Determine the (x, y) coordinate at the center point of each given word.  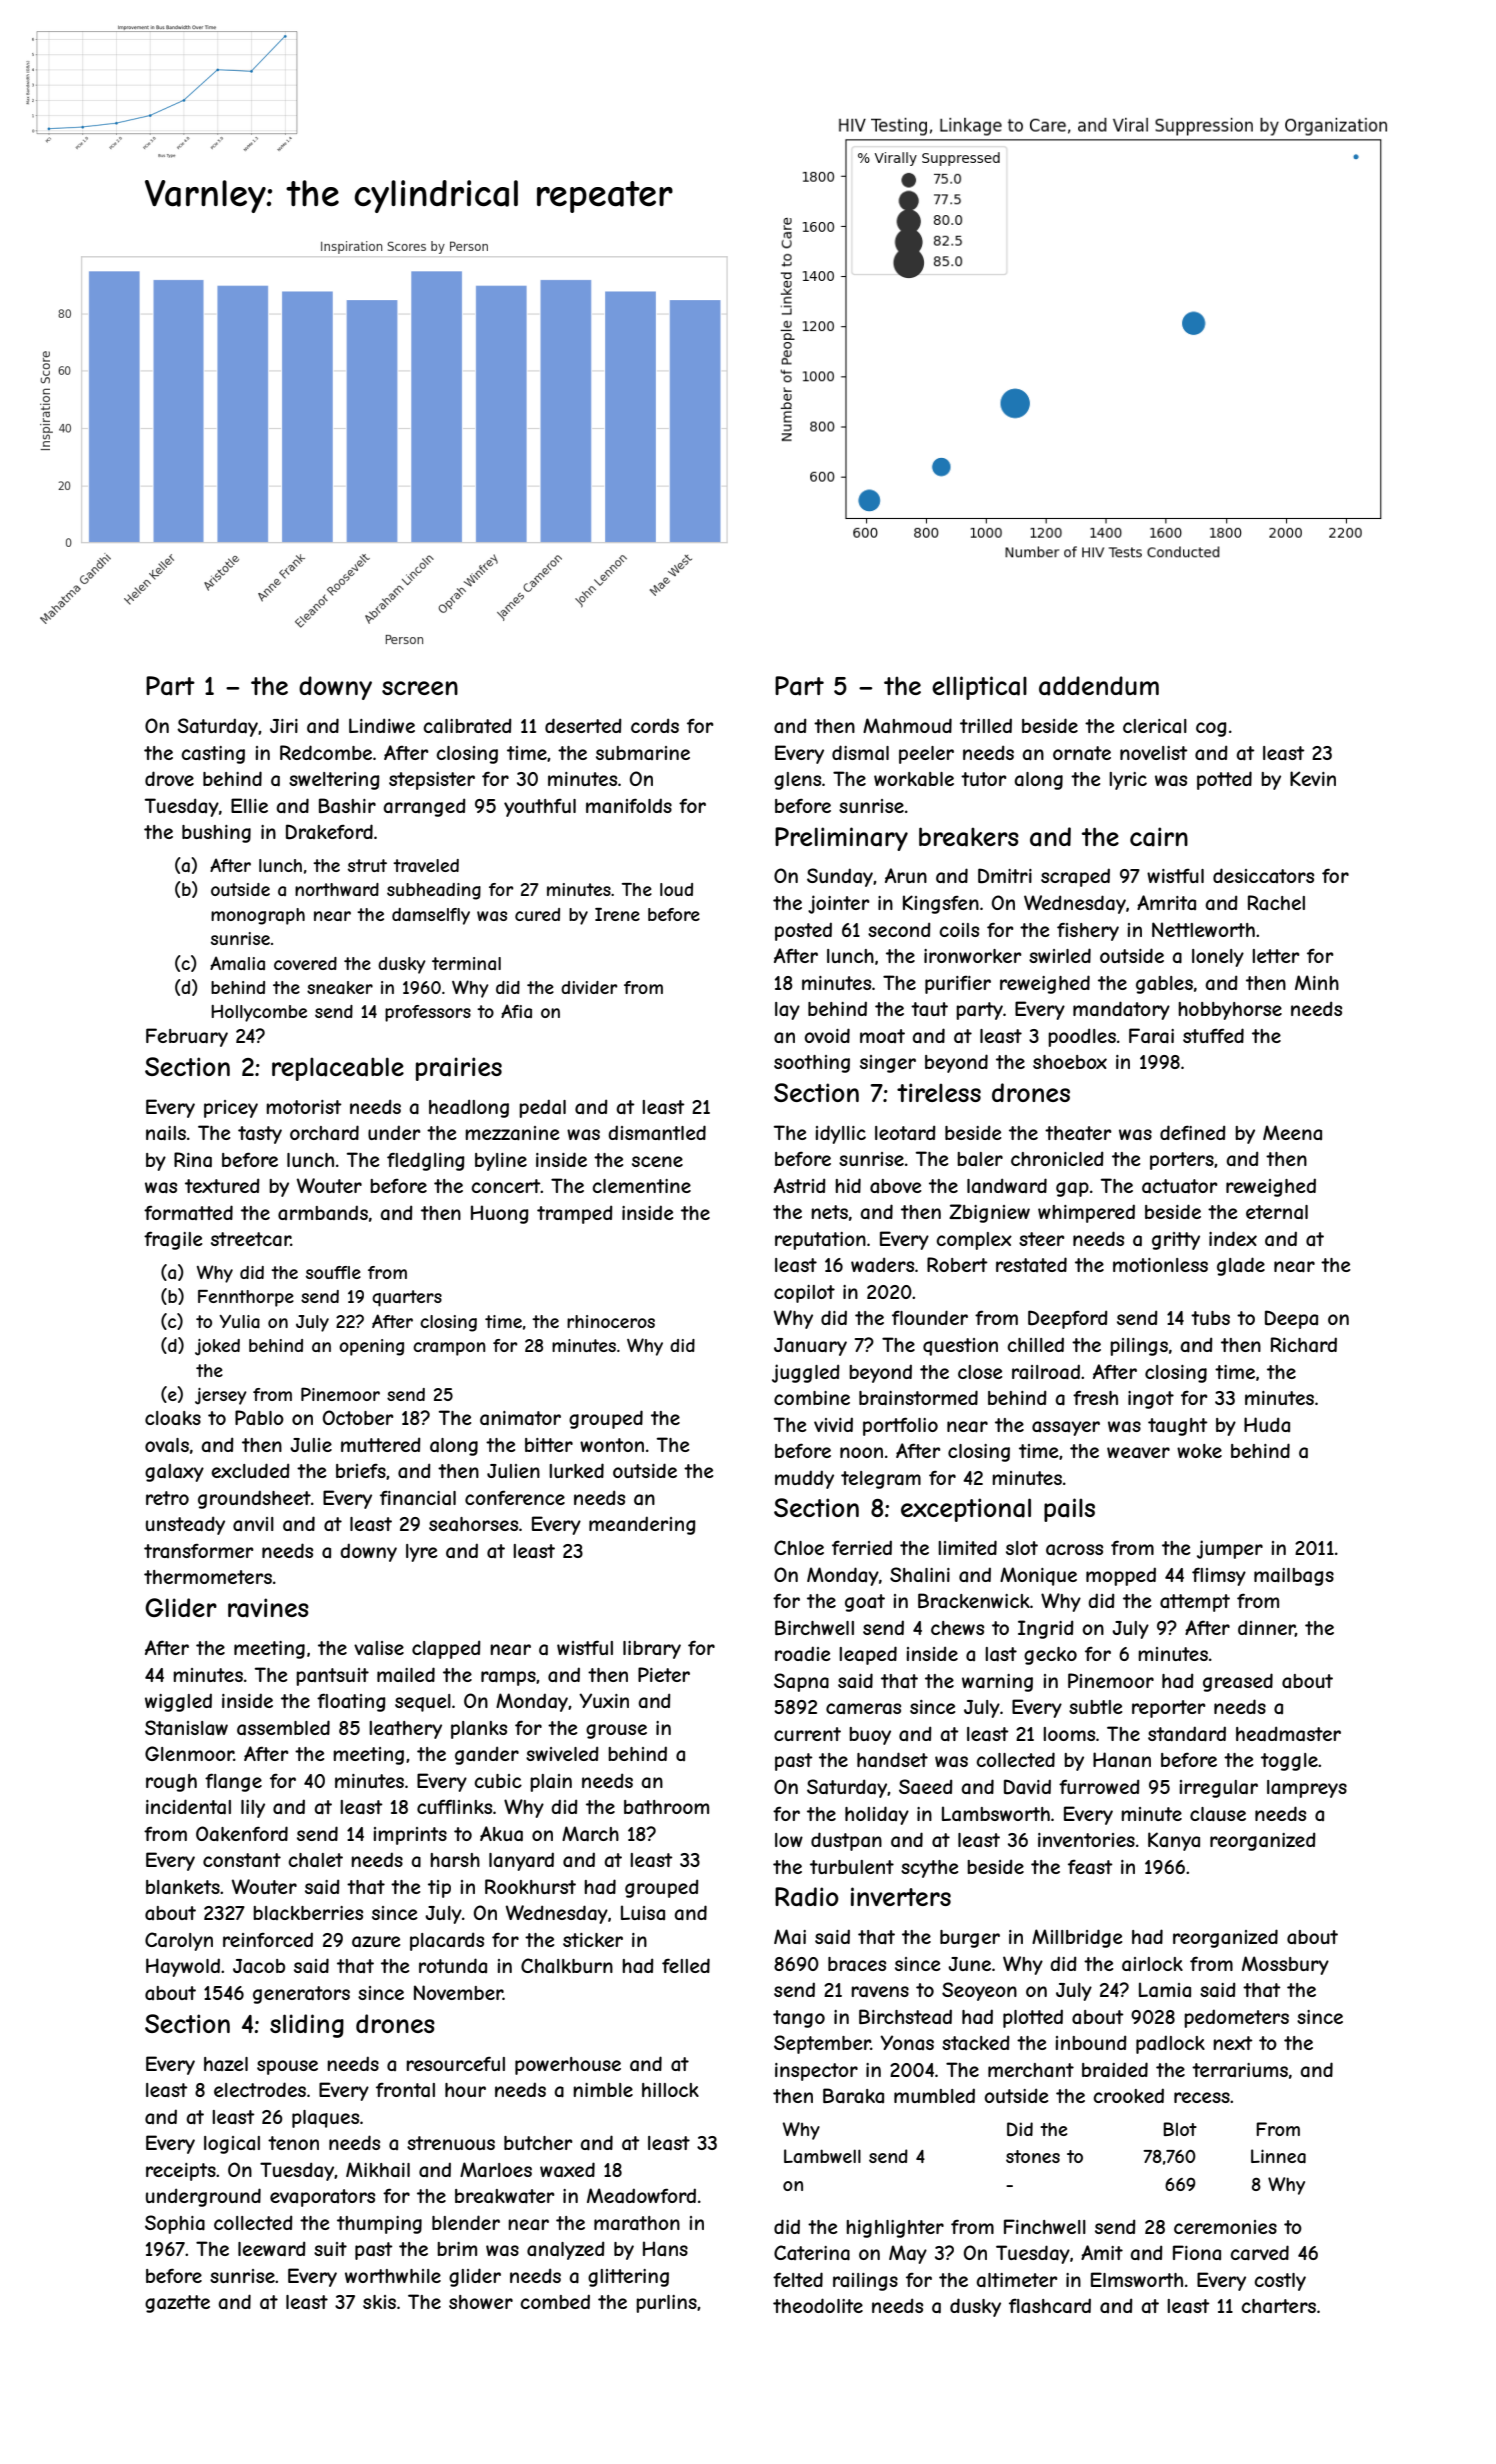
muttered (381, 1444)
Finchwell (1045, 2226)
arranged (424, 807)
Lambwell (822, 2156)
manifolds (629, 805)
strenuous (451, 2143)
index (1233, 1238)
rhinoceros (611, 1321)
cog (1211, 729)
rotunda (453, 1965)
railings (865, 2282)
